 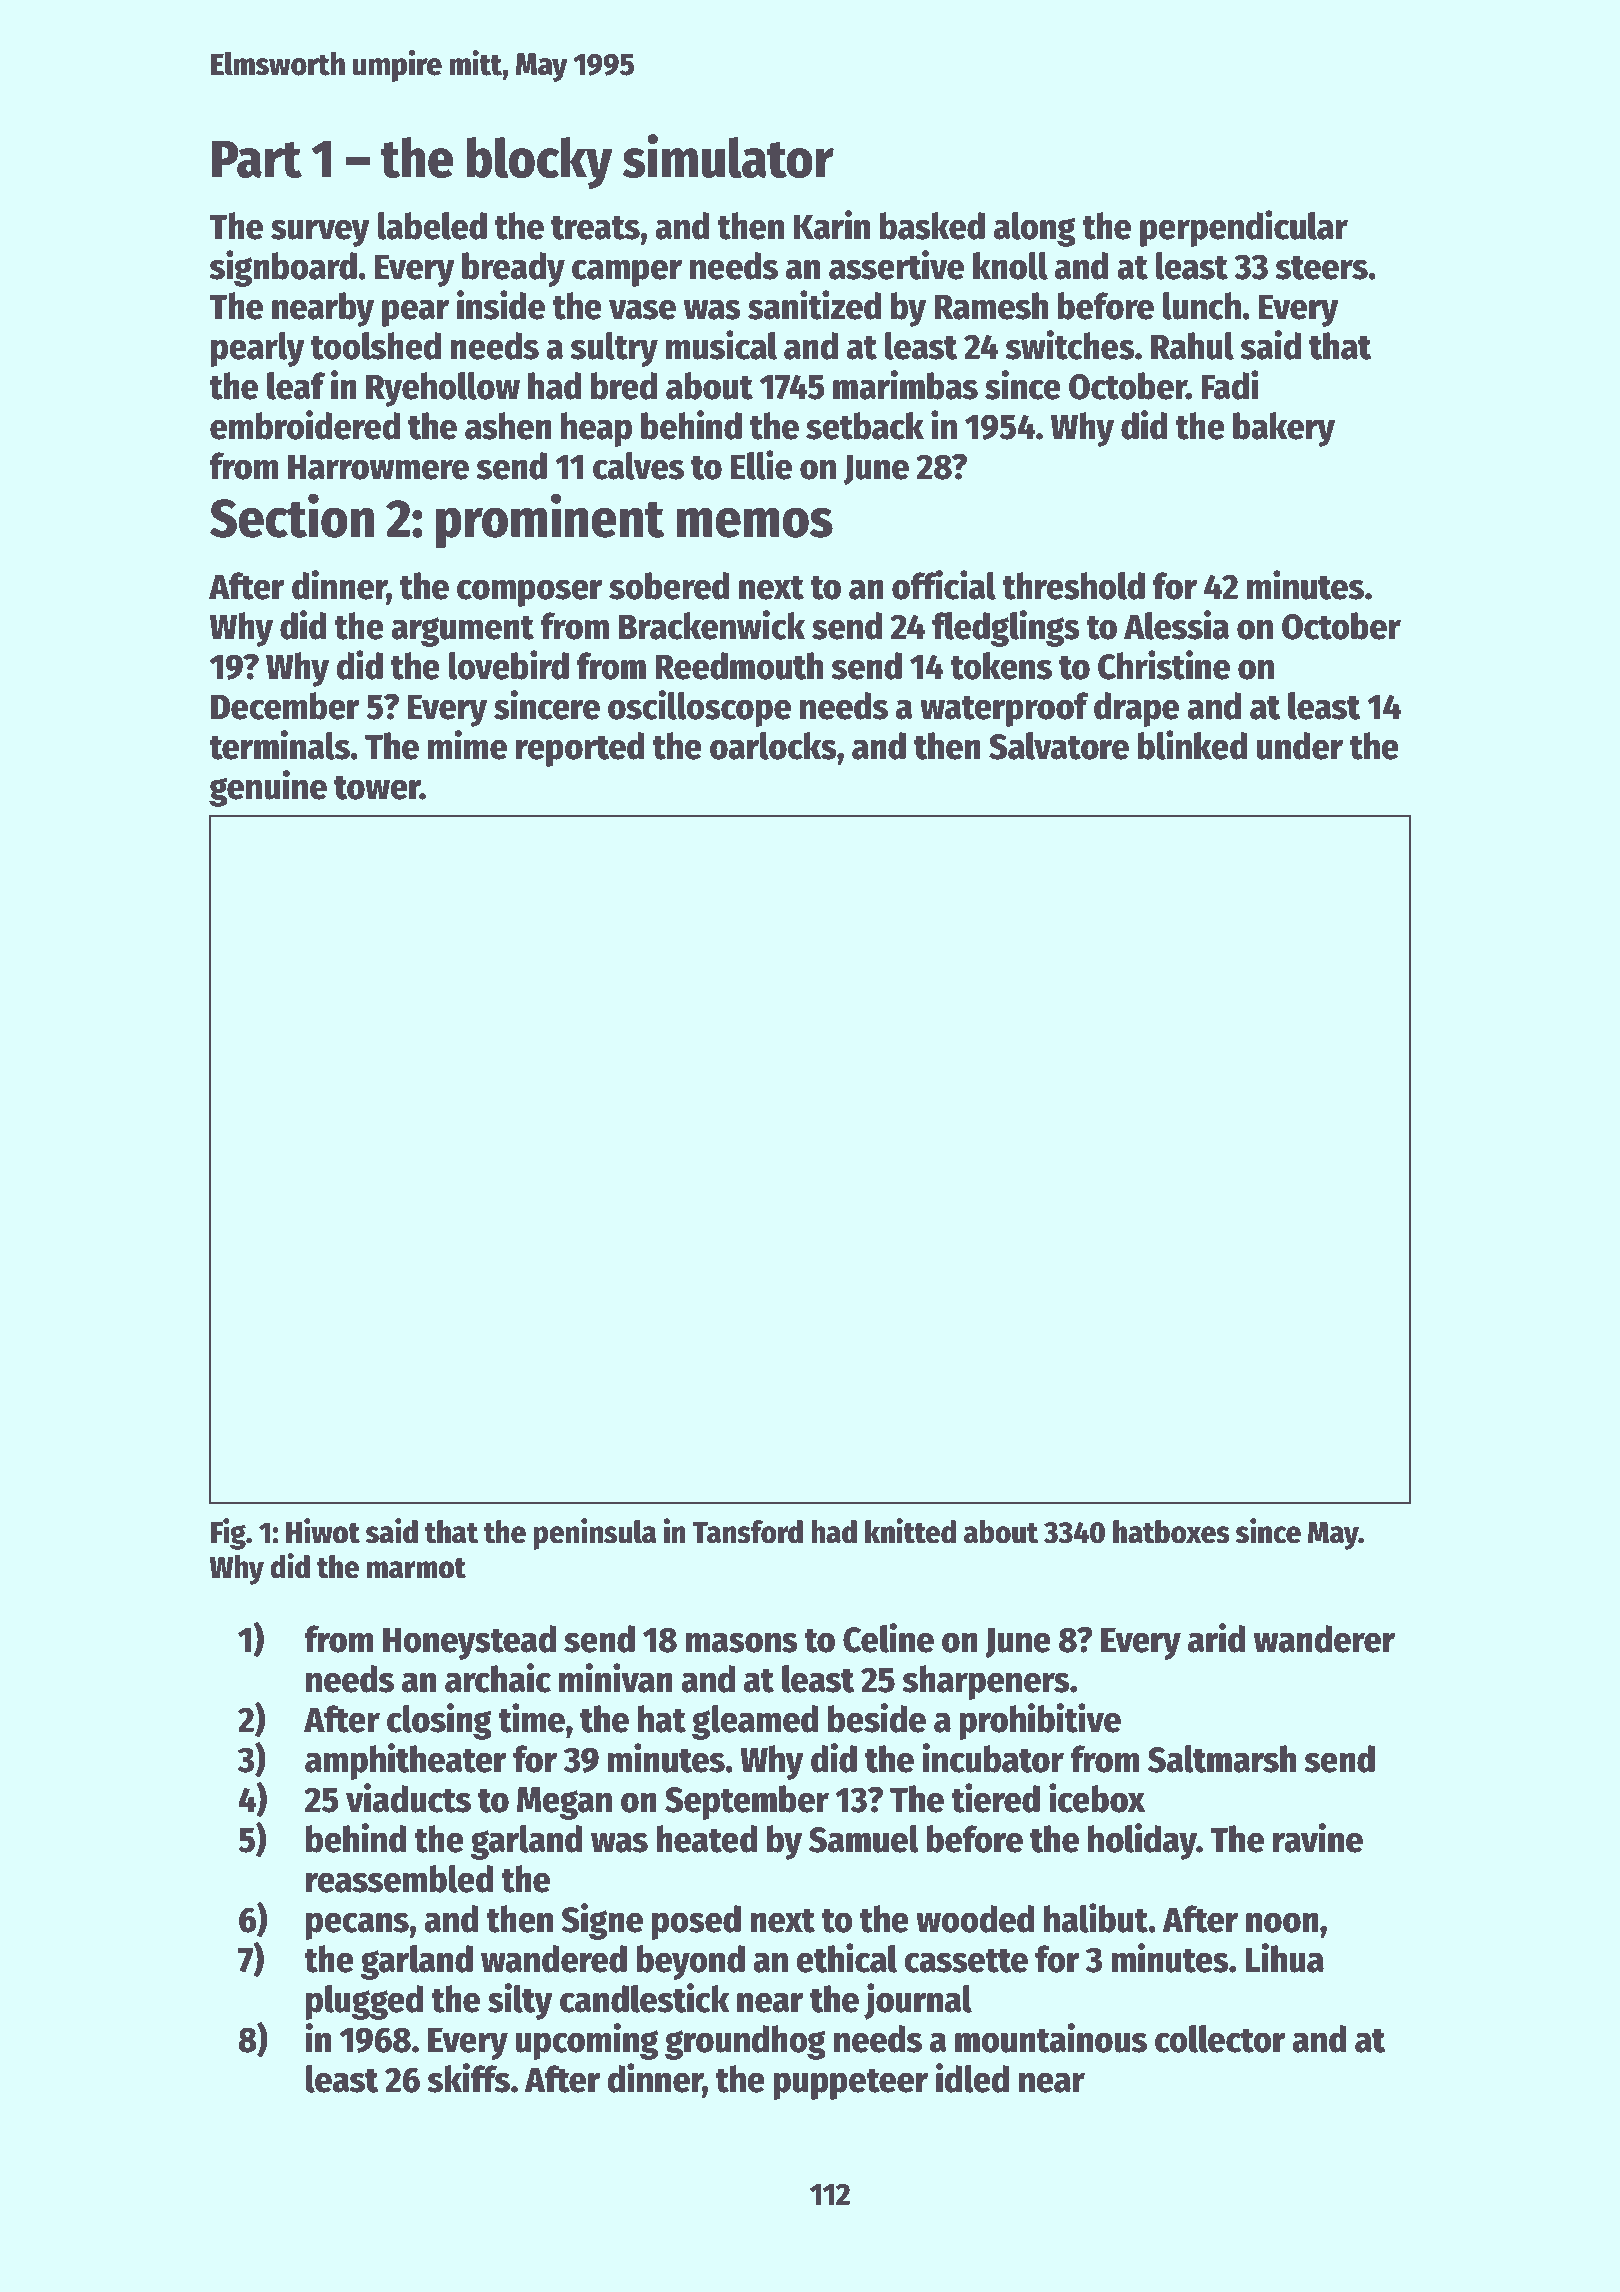 What do you see at coordinates (1171, 1532) in the screenshot?
I see `hatboxes` at bounding box center [1171, 1532].
